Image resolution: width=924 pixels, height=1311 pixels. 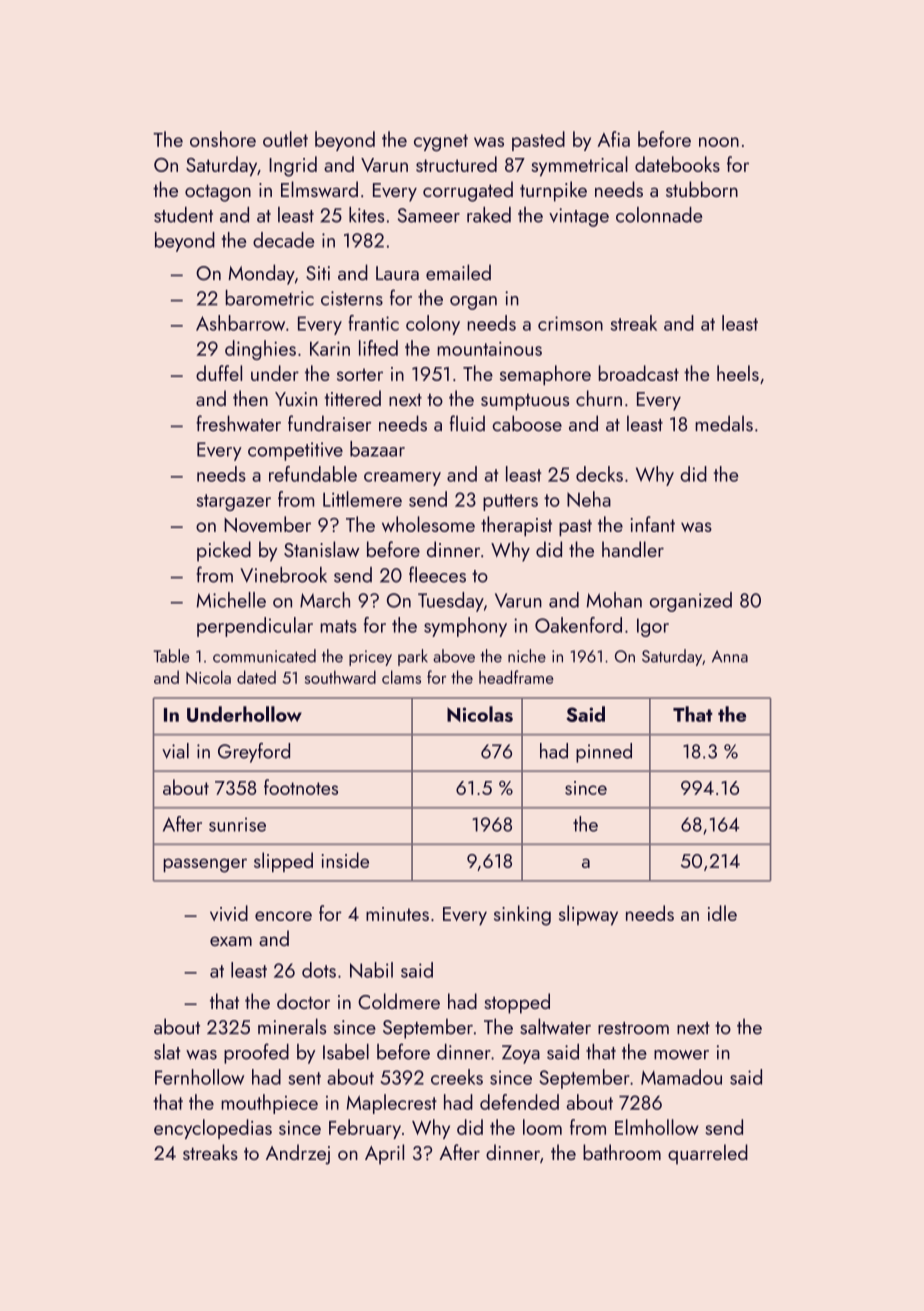 I want to click on Afia, so click(x=613, y=139).
